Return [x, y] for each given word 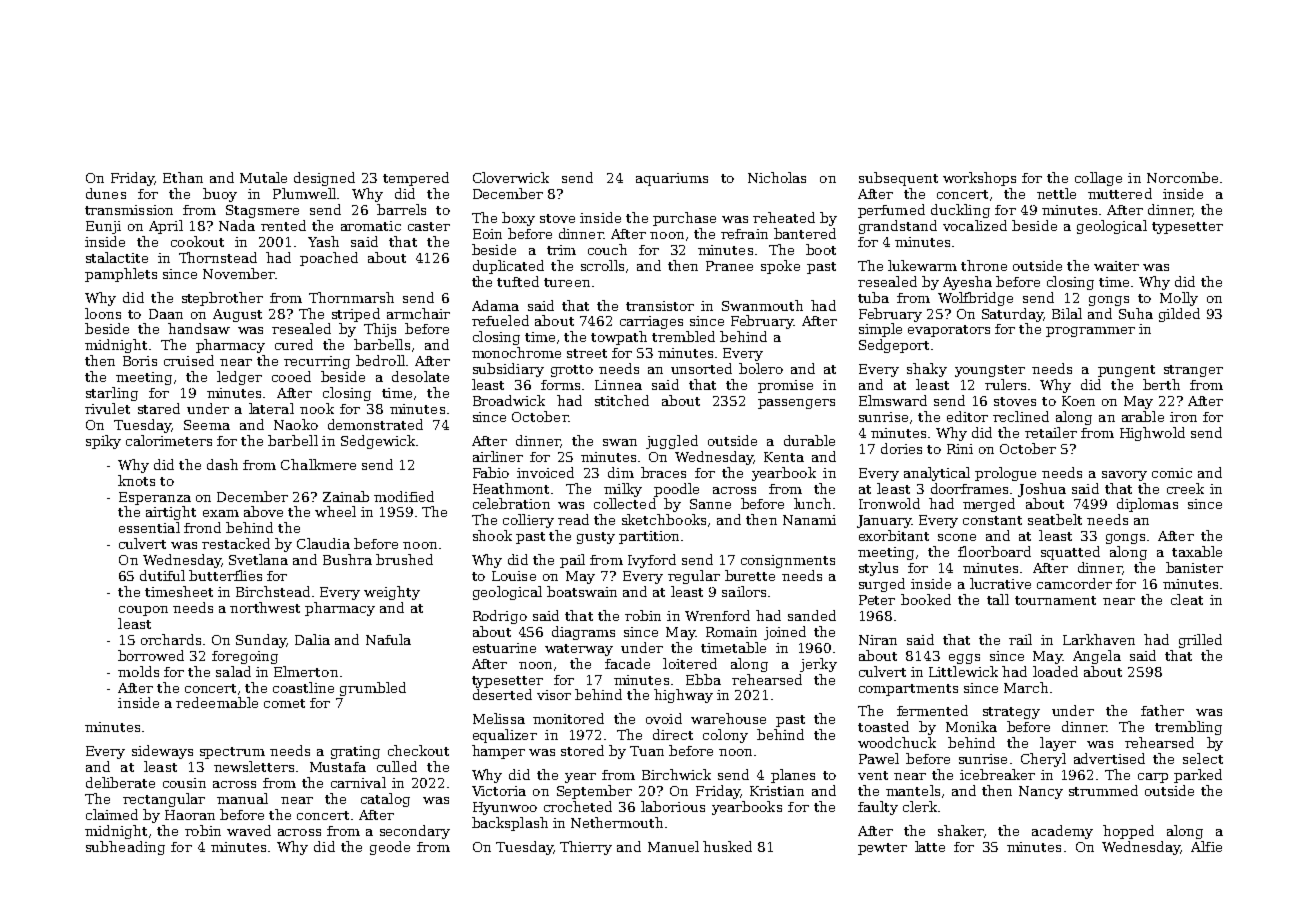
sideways [162, 752]
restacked [236, 543]
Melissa [499, 718]
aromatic [371, 226]
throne [984, 265]
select [1203, 758]
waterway [579, 650]
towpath [619, 338]
